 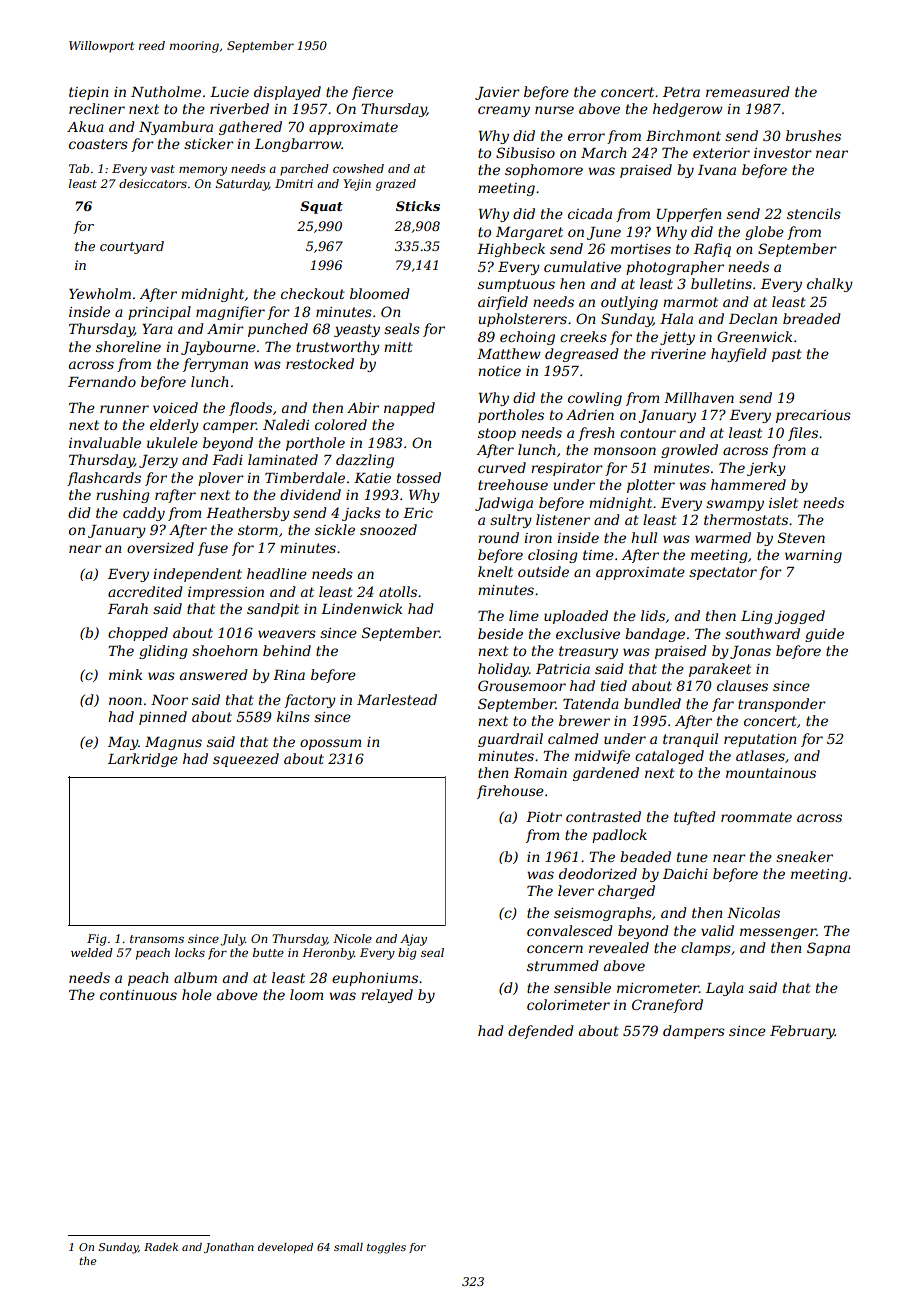 What do you see at coordinates (504, 111) in the screenshot?
I see `creamy` at bounding box center [504, 111].
